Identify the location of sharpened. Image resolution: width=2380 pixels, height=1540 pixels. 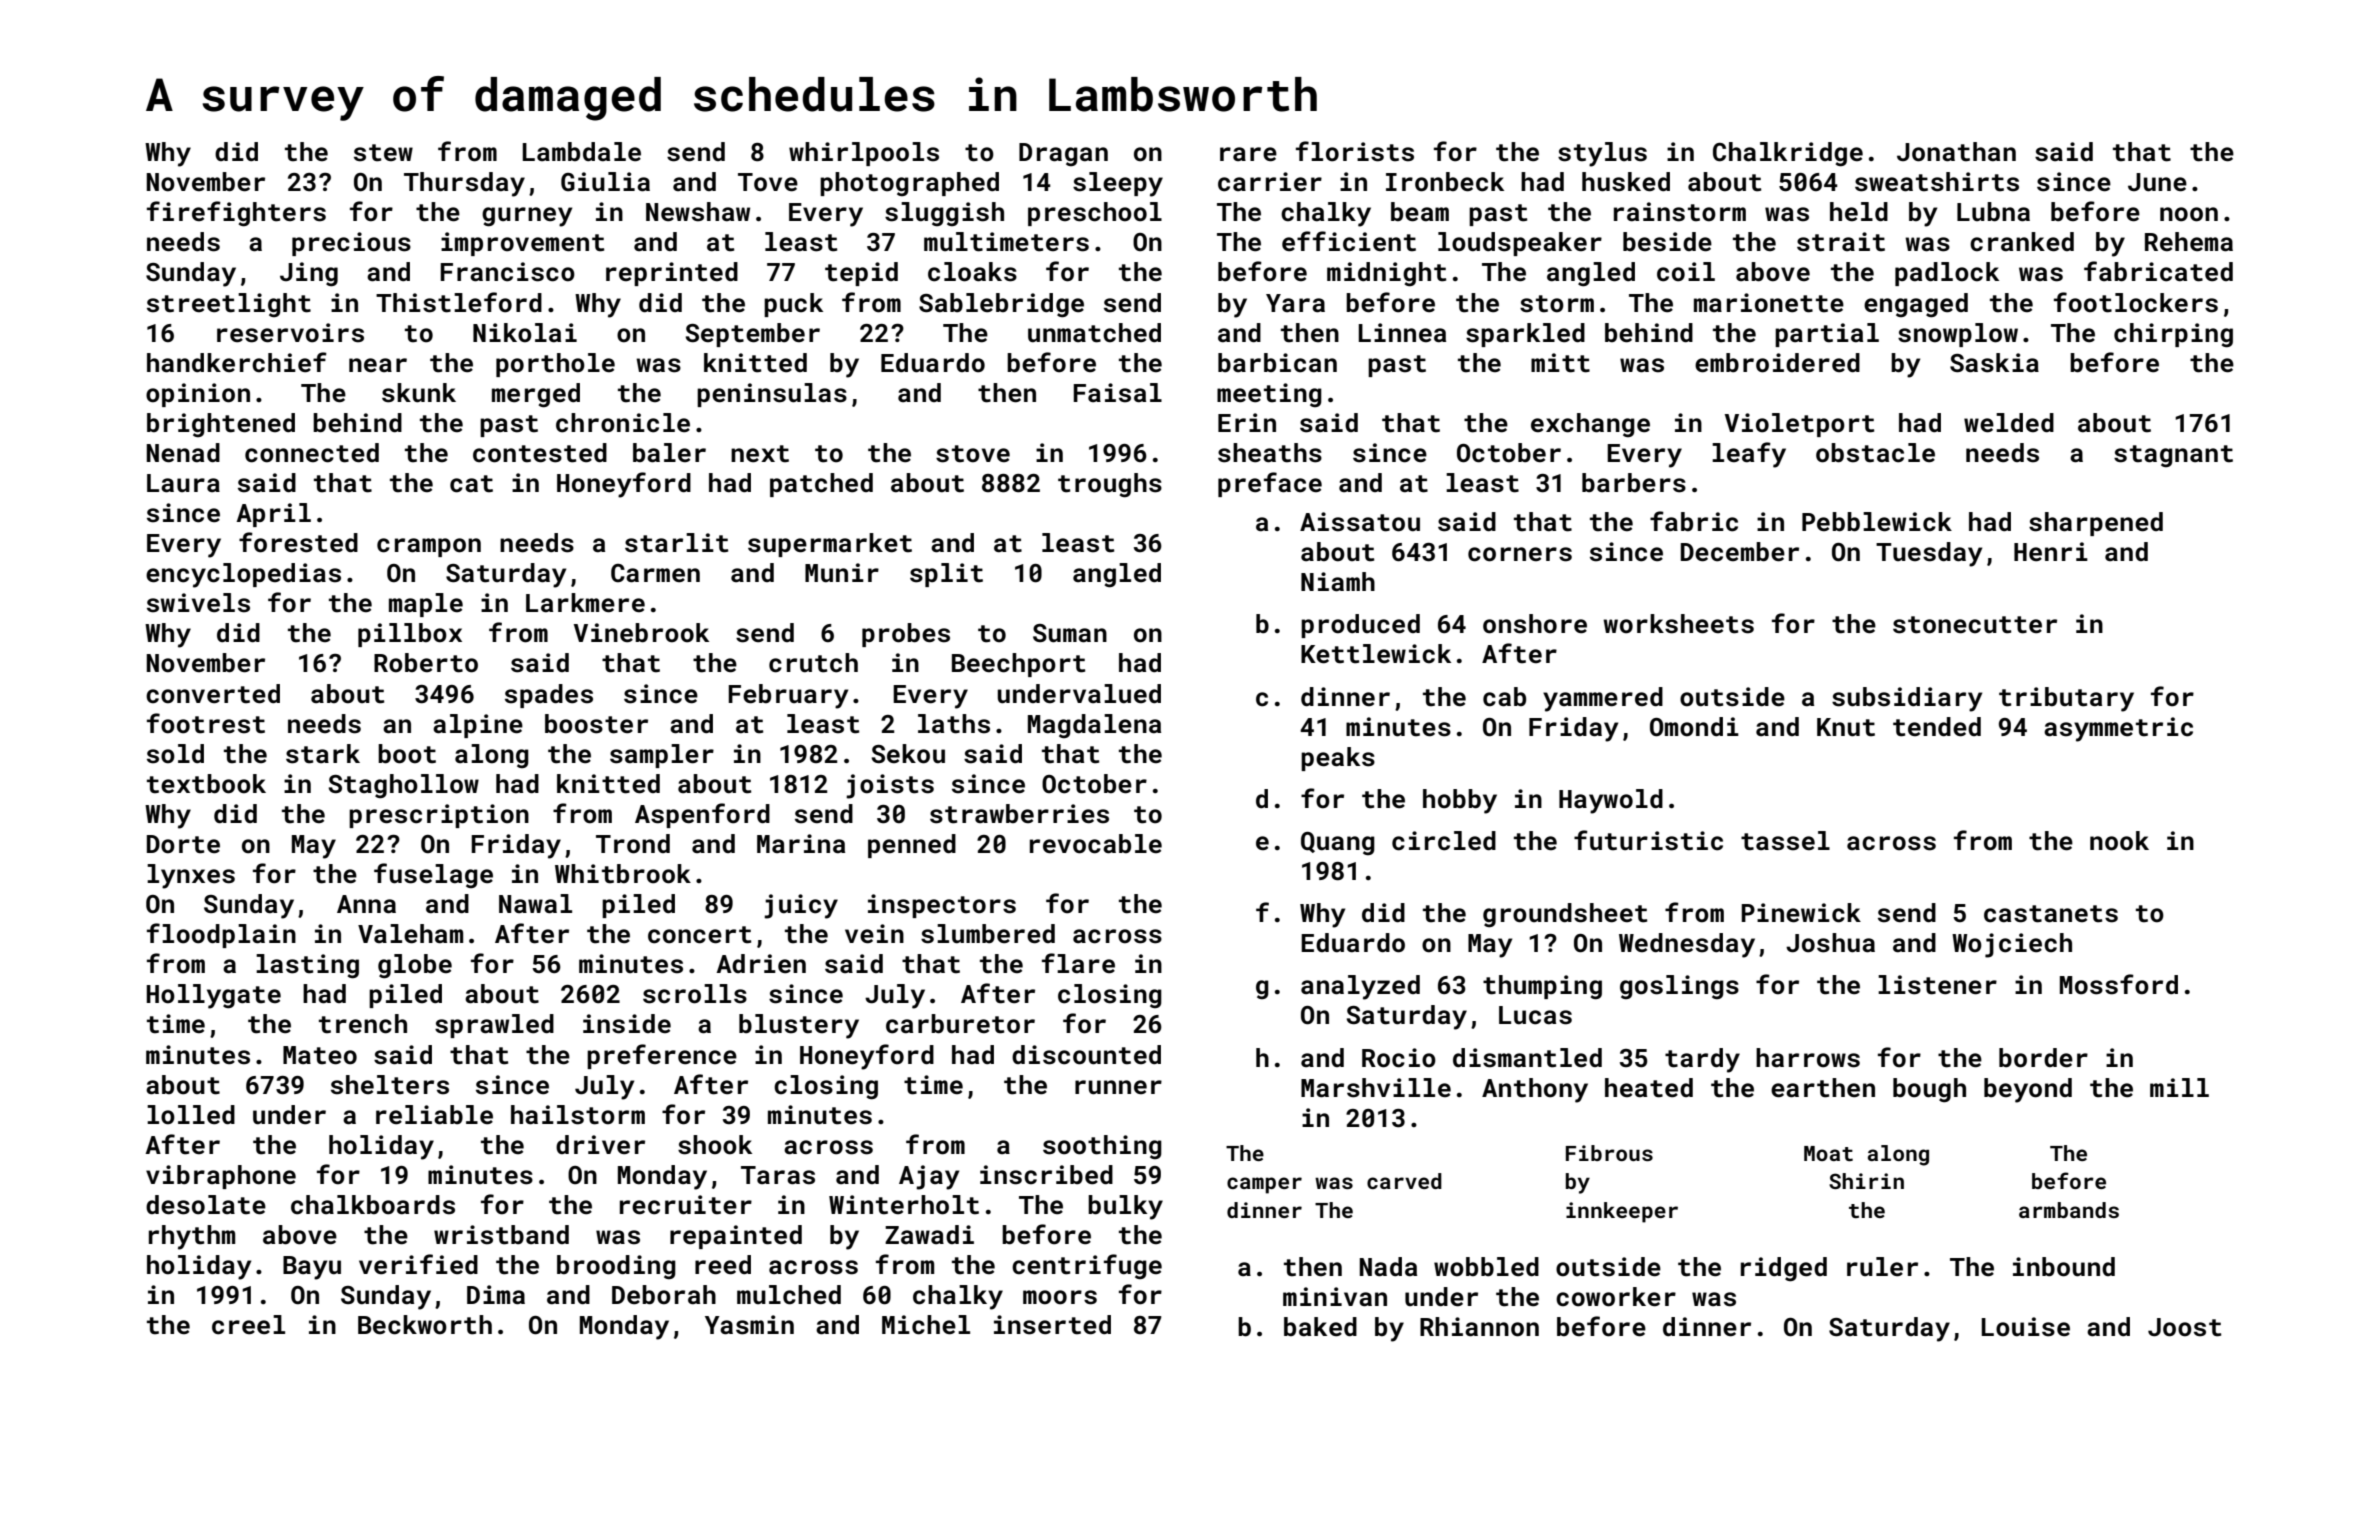
(2096, 524).
